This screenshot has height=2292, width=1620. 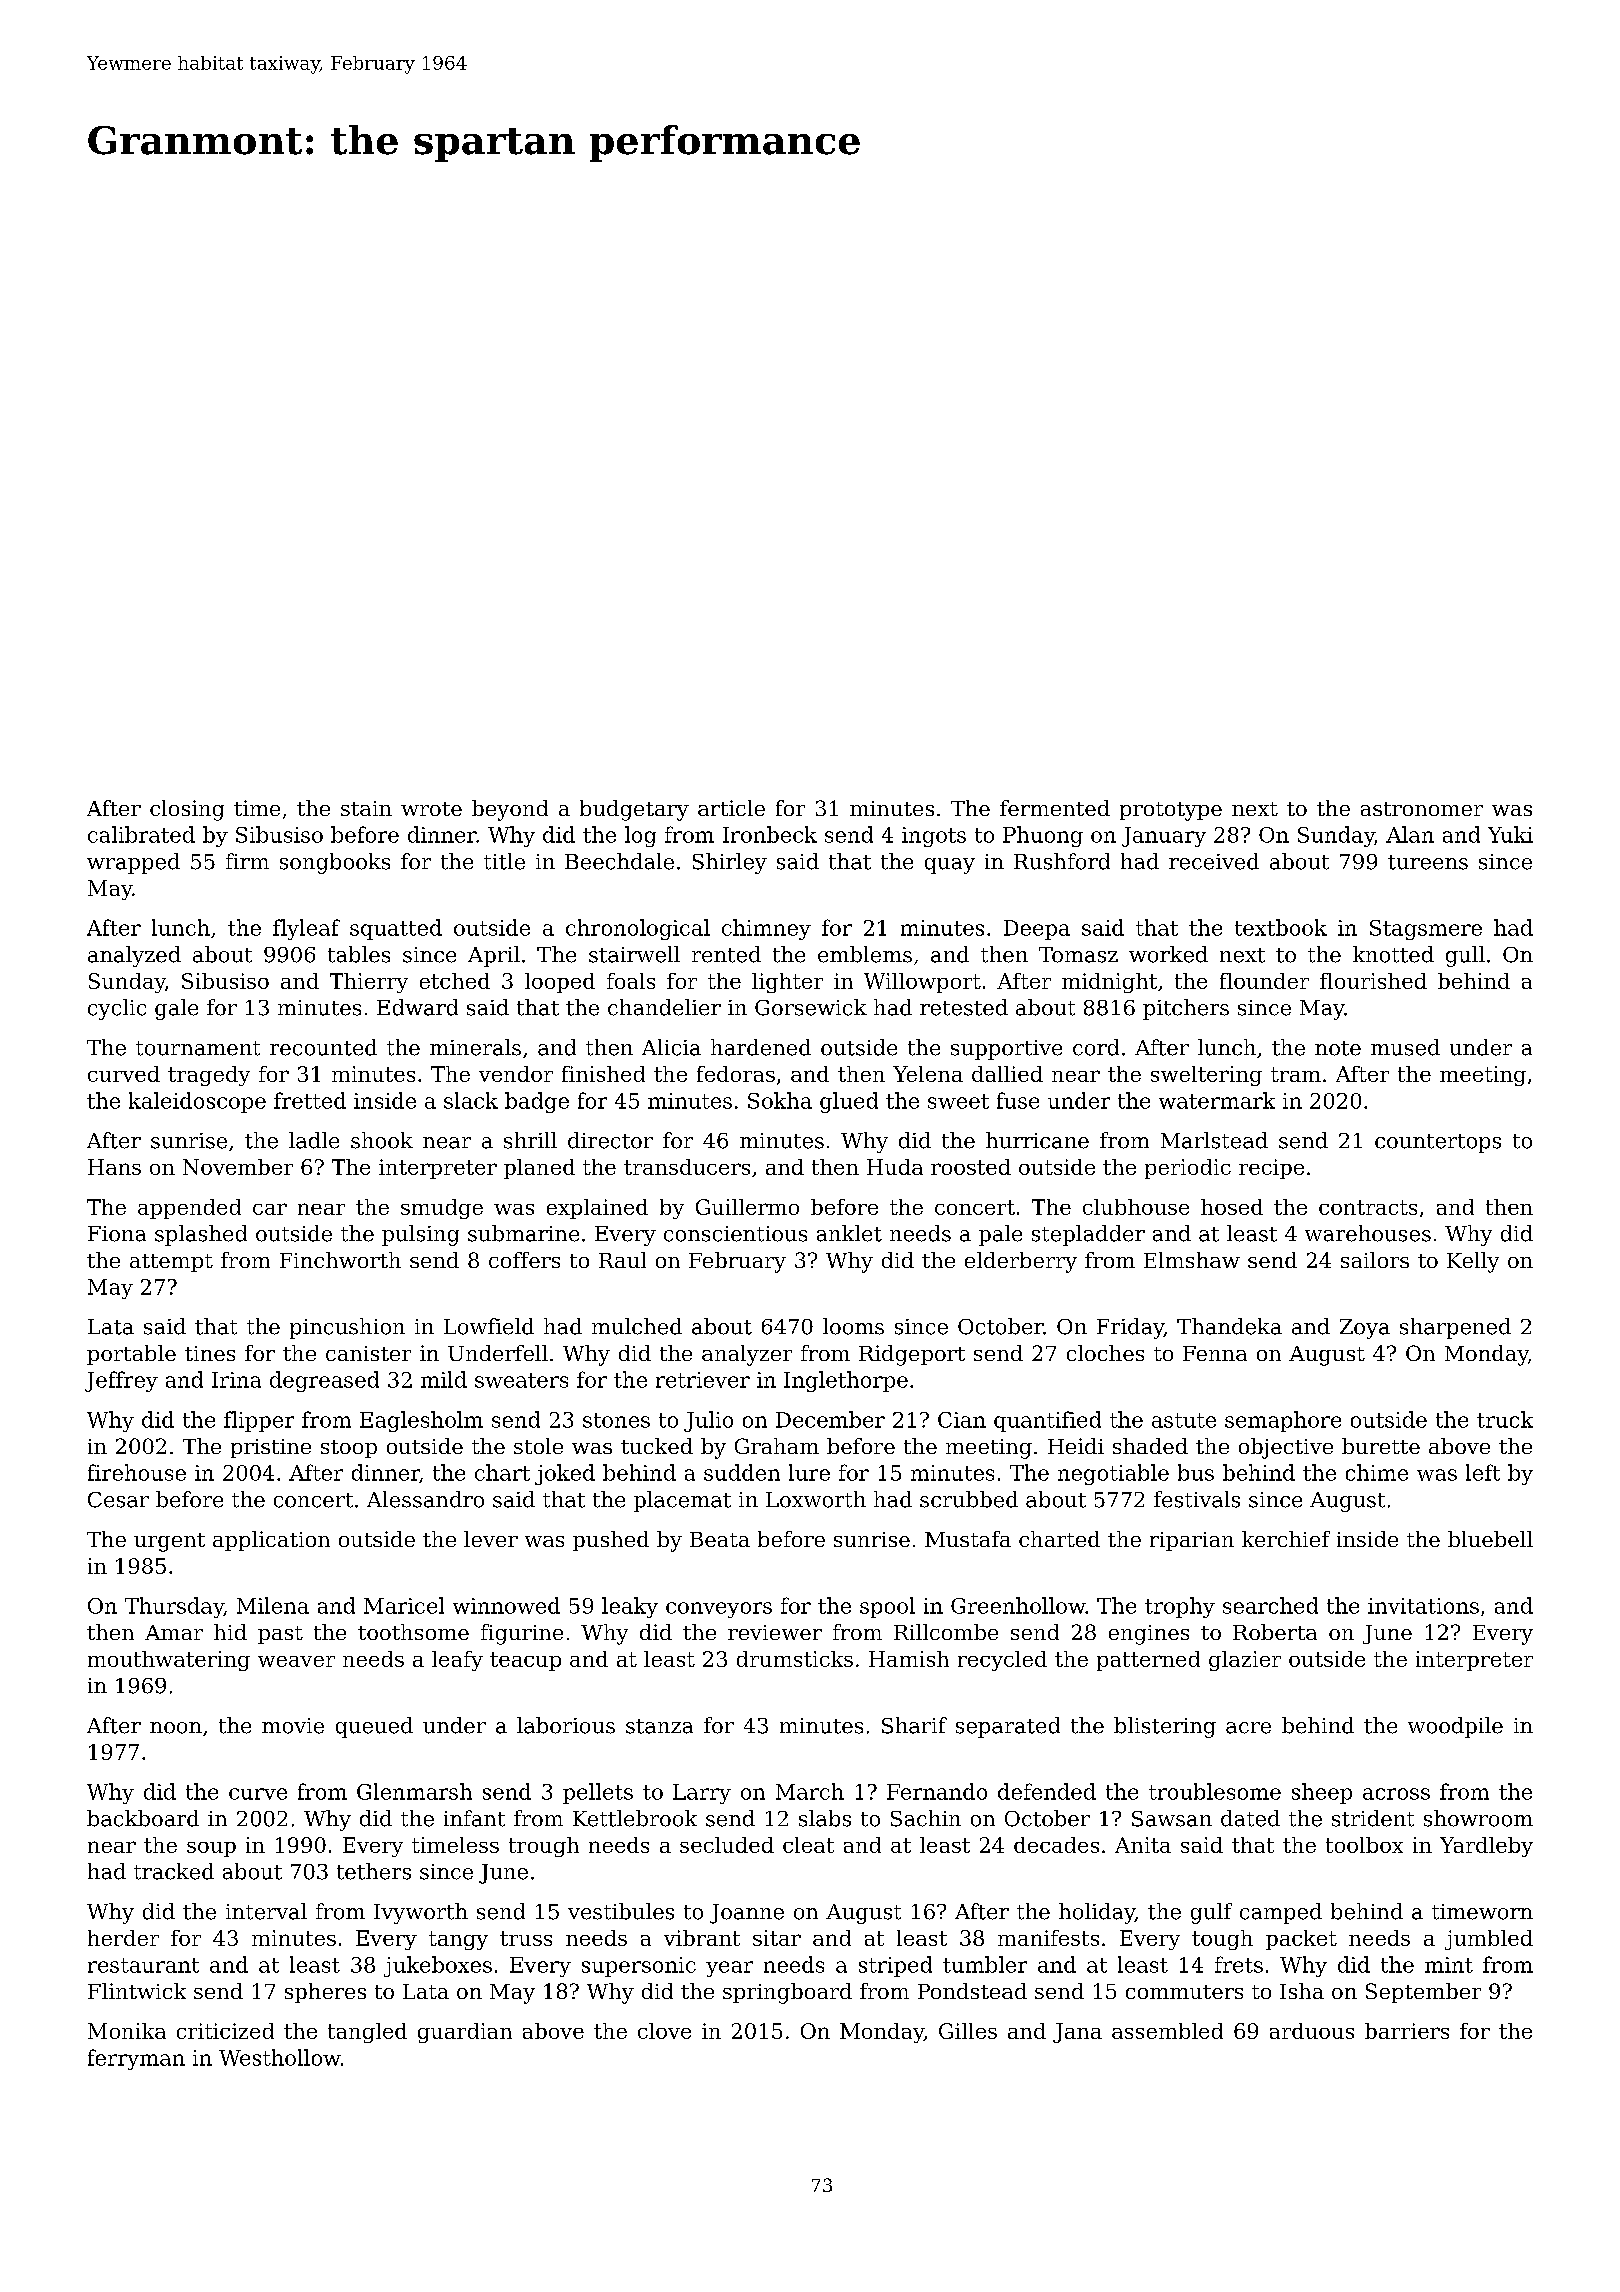 I want to click on chimney, so click(x=766, y=929).
